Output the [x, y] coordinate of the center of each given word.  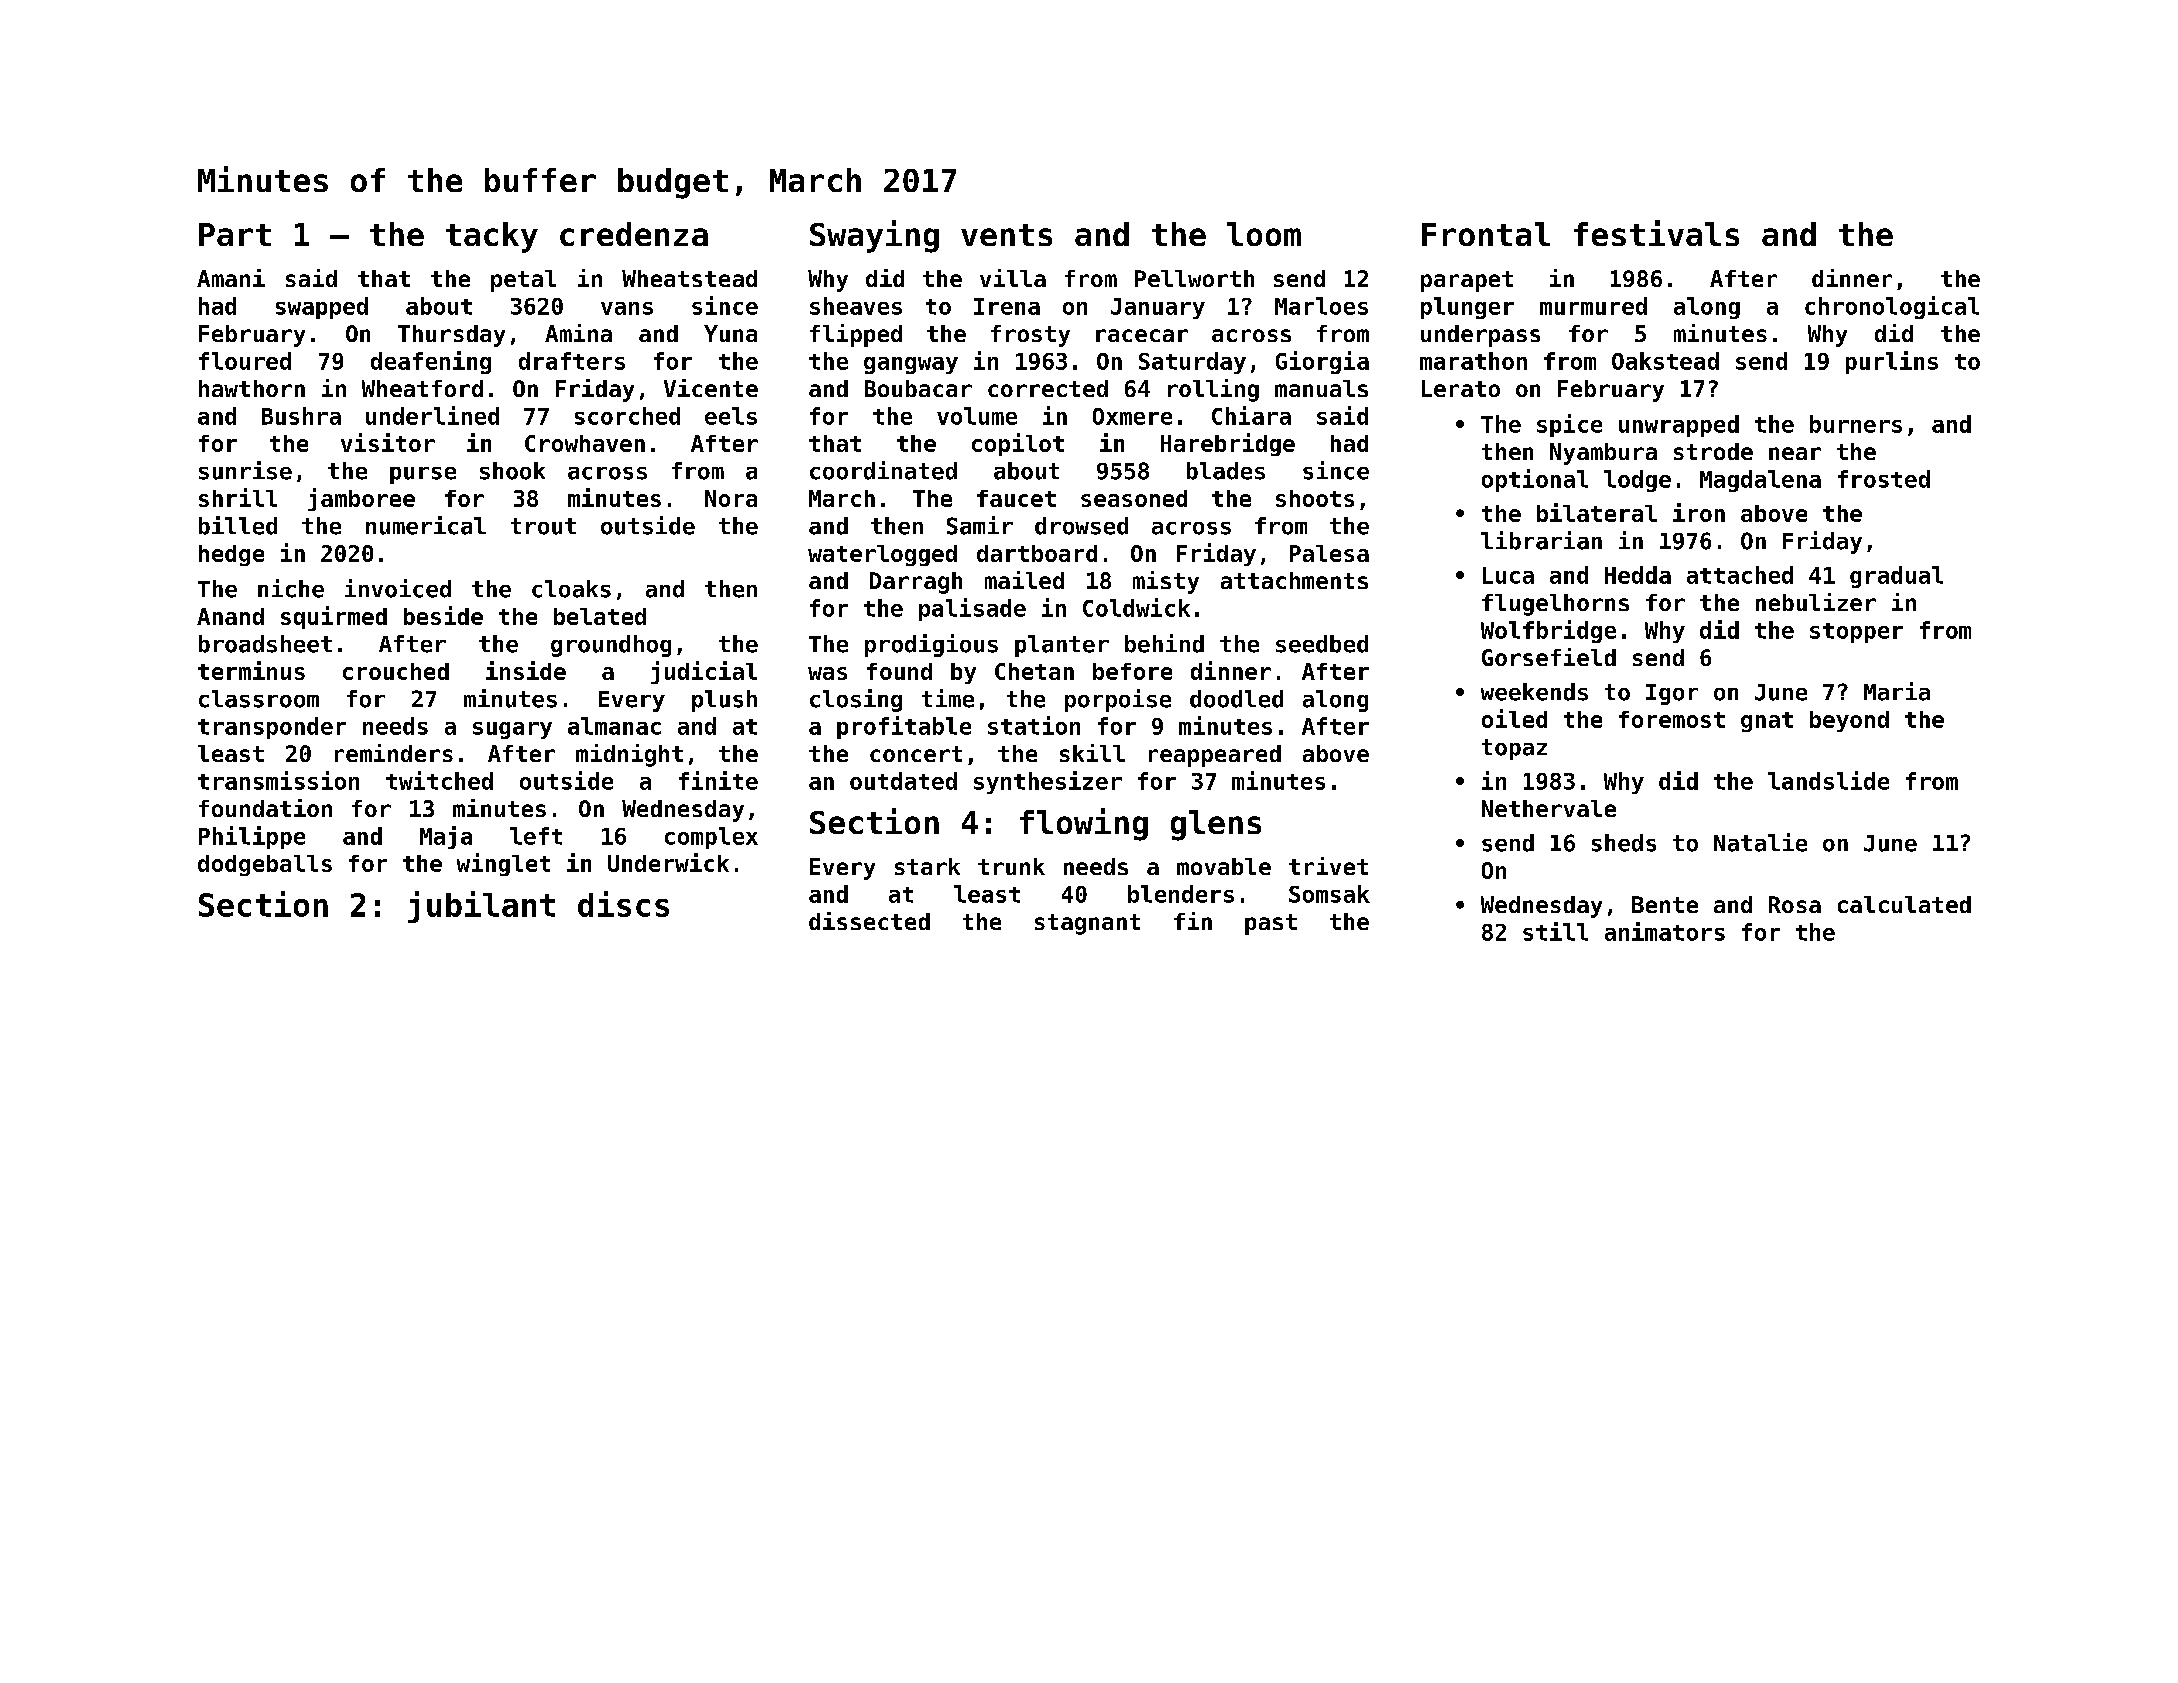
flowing [1084, 824]
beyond [1849, 721]
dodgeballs [265, 865]
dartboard [1037, 553]
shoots [1315, 498]
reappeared [1215, 756]
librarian [1541, 540]
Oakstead [1665, 361]
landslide [1828, 780]
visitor [388, 442]
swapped [322, 308]
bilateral [1597, 512]
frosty [1030, 336]
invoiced [398, 588]
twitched [439, 780]
